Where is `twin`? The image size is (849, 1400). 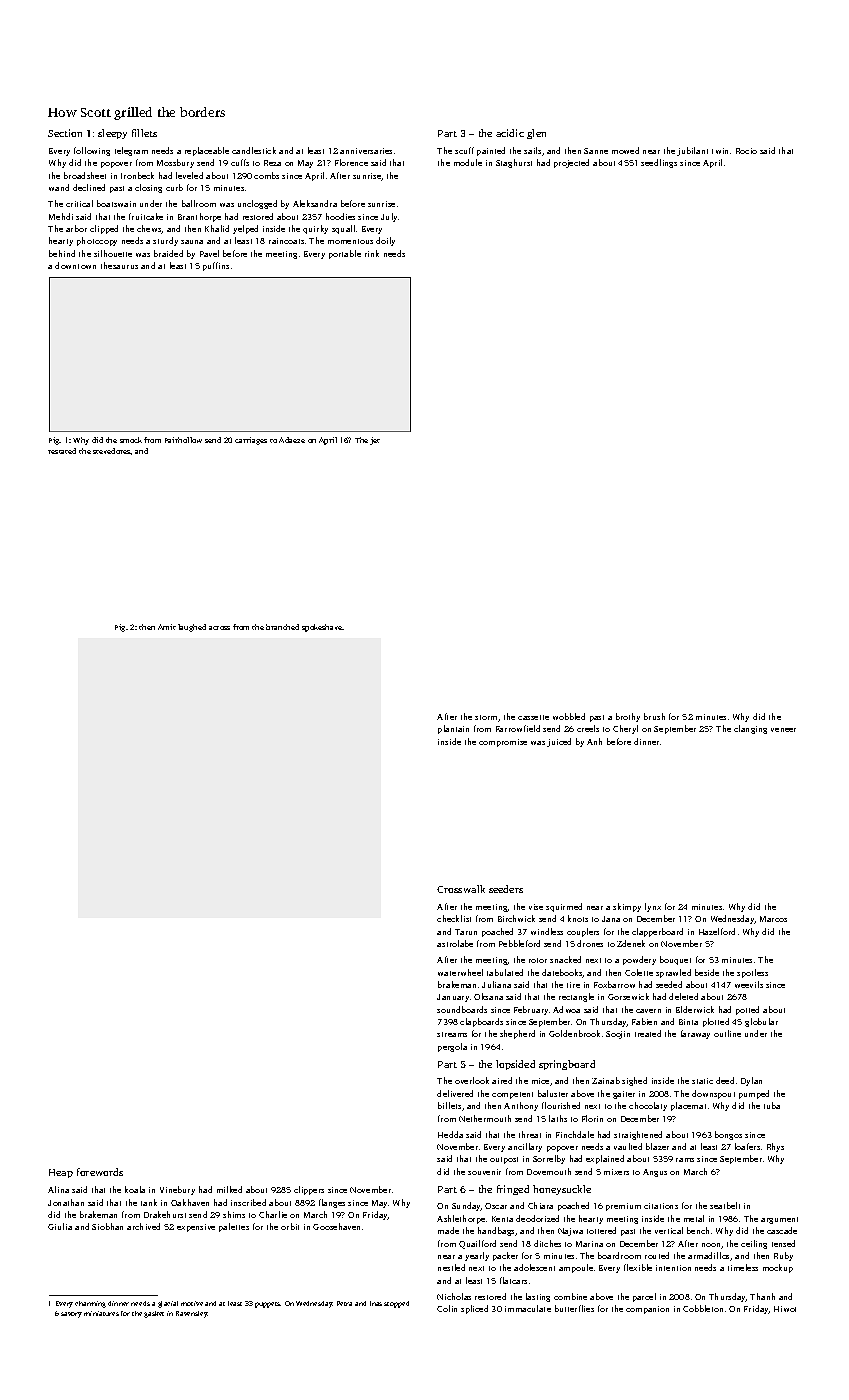
twin is located at coordinates (720, 151).
